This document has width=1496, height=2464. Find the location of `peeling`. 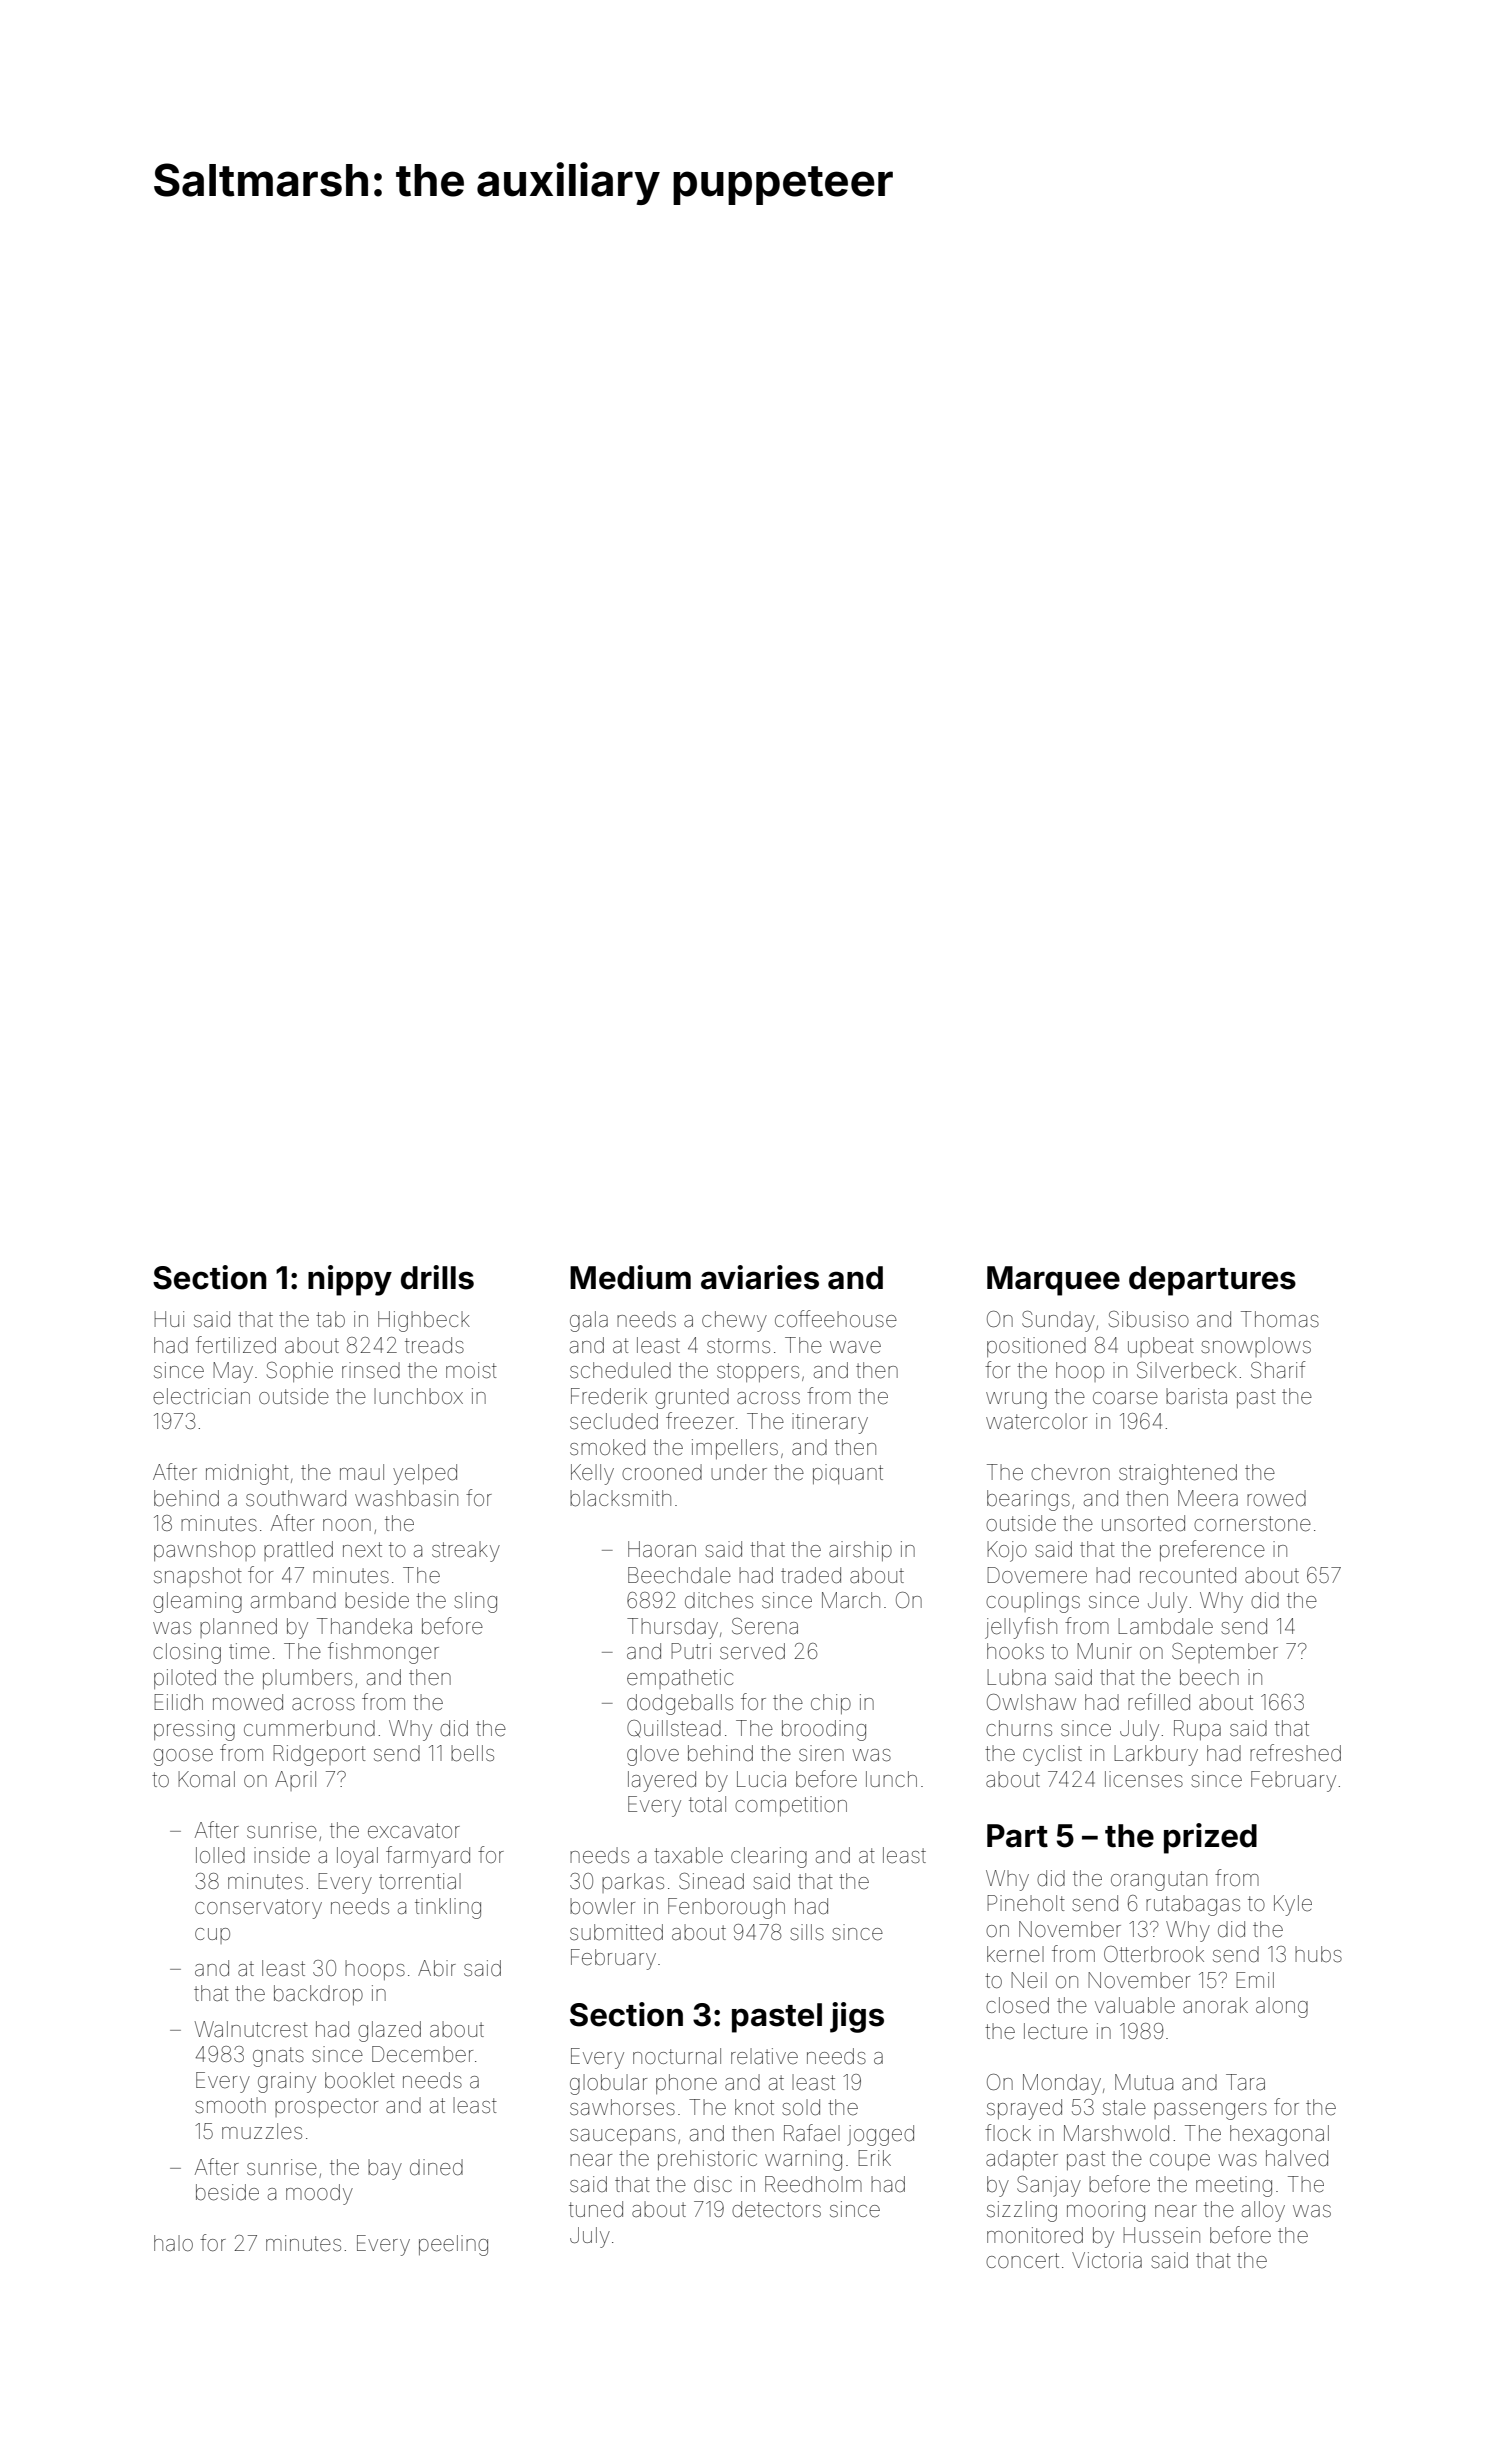

peeling is located at coordinates (453, 2245).
